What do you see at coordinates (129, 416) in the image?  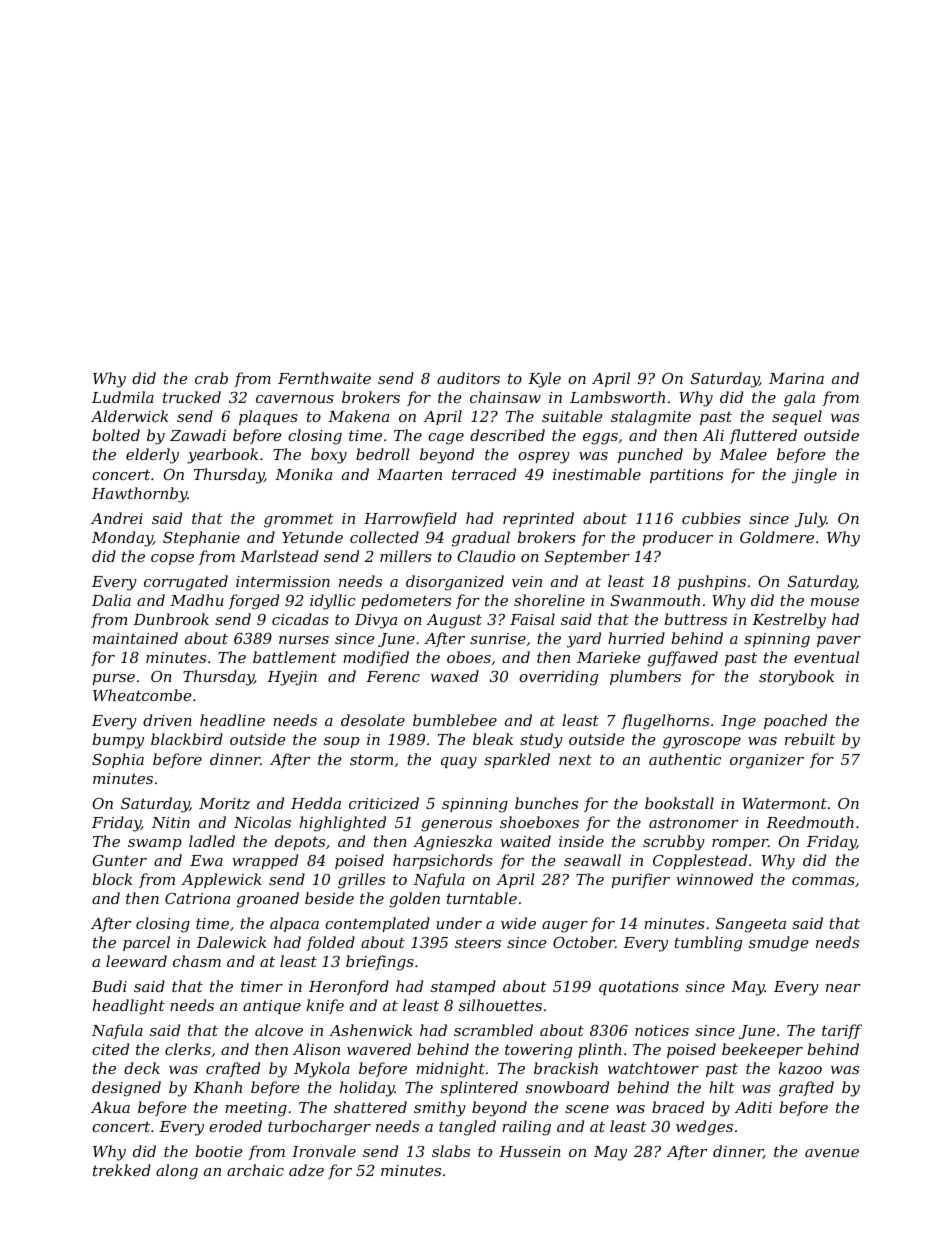 I see `Alderwick` at bounding box center [129, 416].
